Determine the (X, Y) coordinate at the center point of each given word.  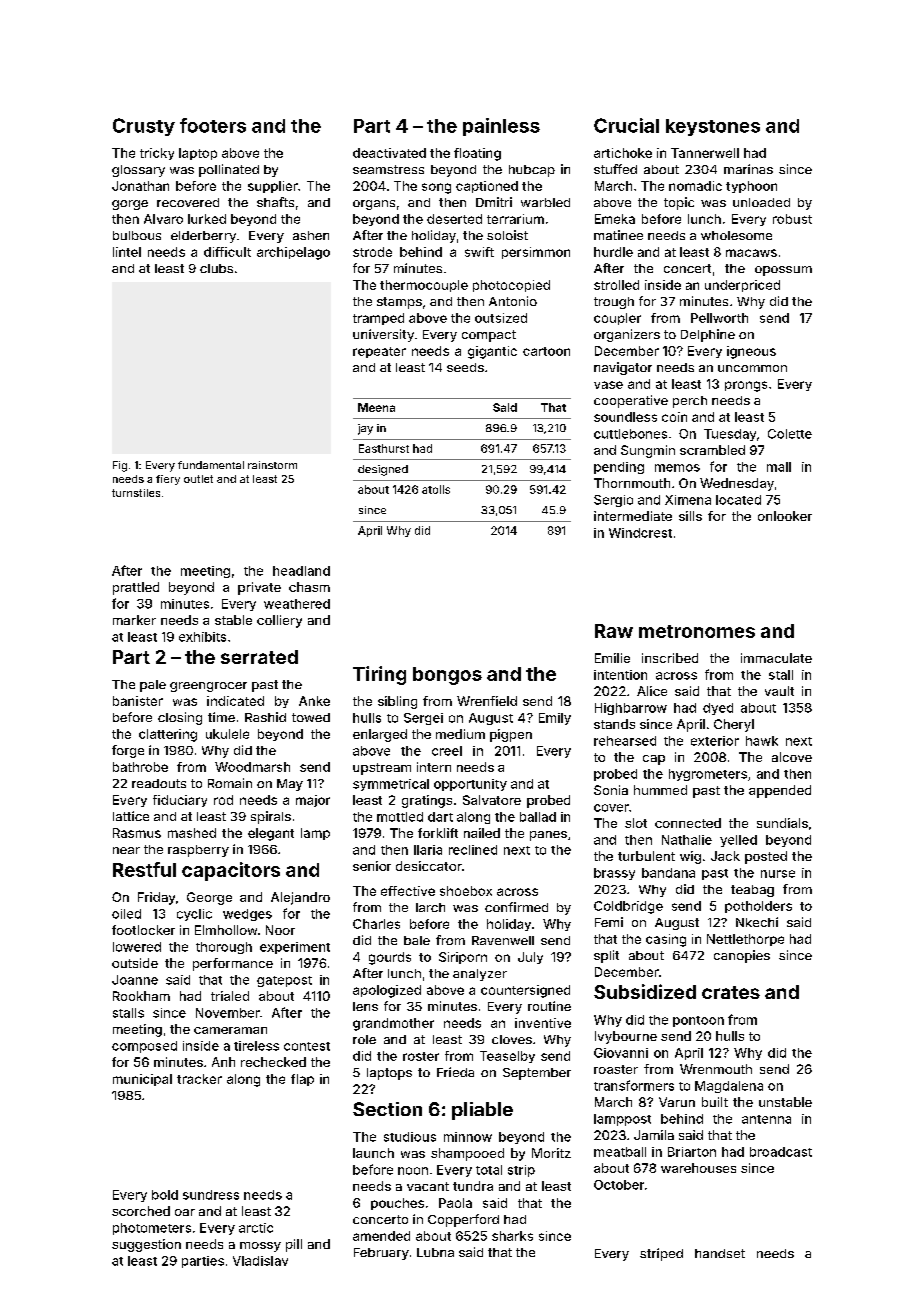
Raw (614, 631)
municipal (142, 1080)
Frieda (455, 1072)
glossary (138, 171)
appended (780, 791)
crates (731, 992)
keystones (713, 127)
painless (501, 127)
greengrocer (208, 687)
